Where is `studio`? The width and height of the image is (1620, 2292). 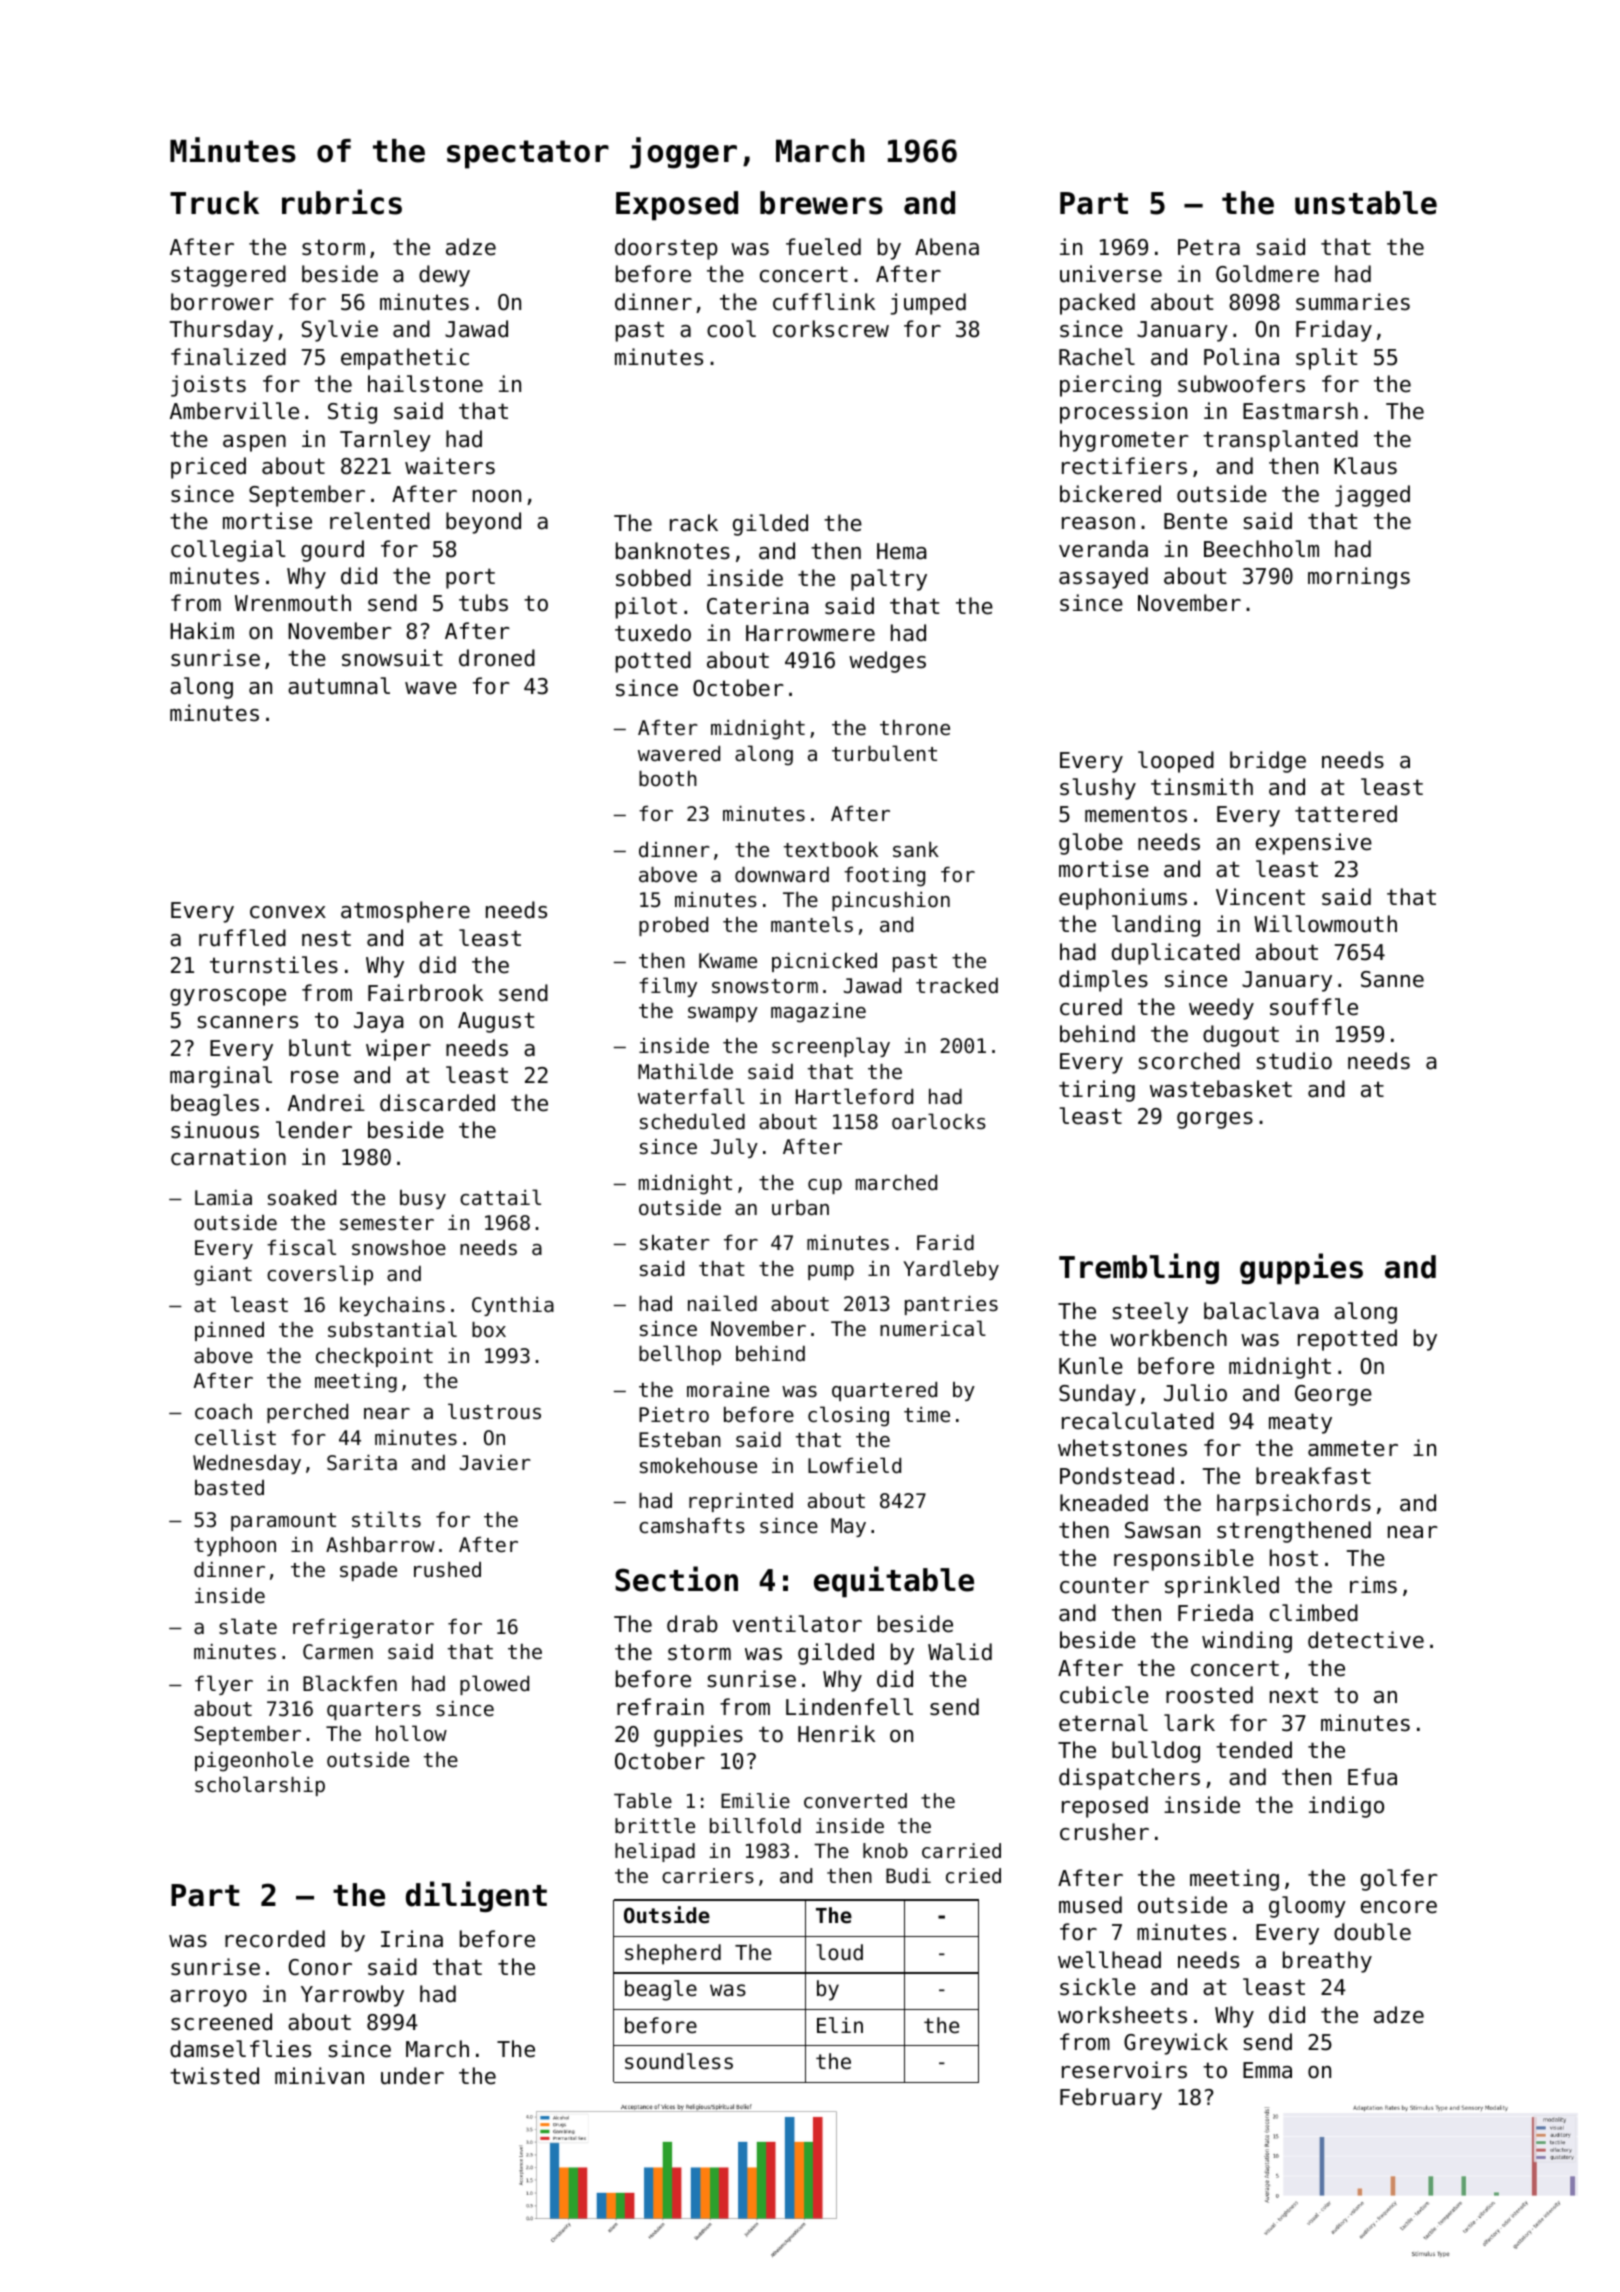 studio is located at coordinates (1294, 1061).
